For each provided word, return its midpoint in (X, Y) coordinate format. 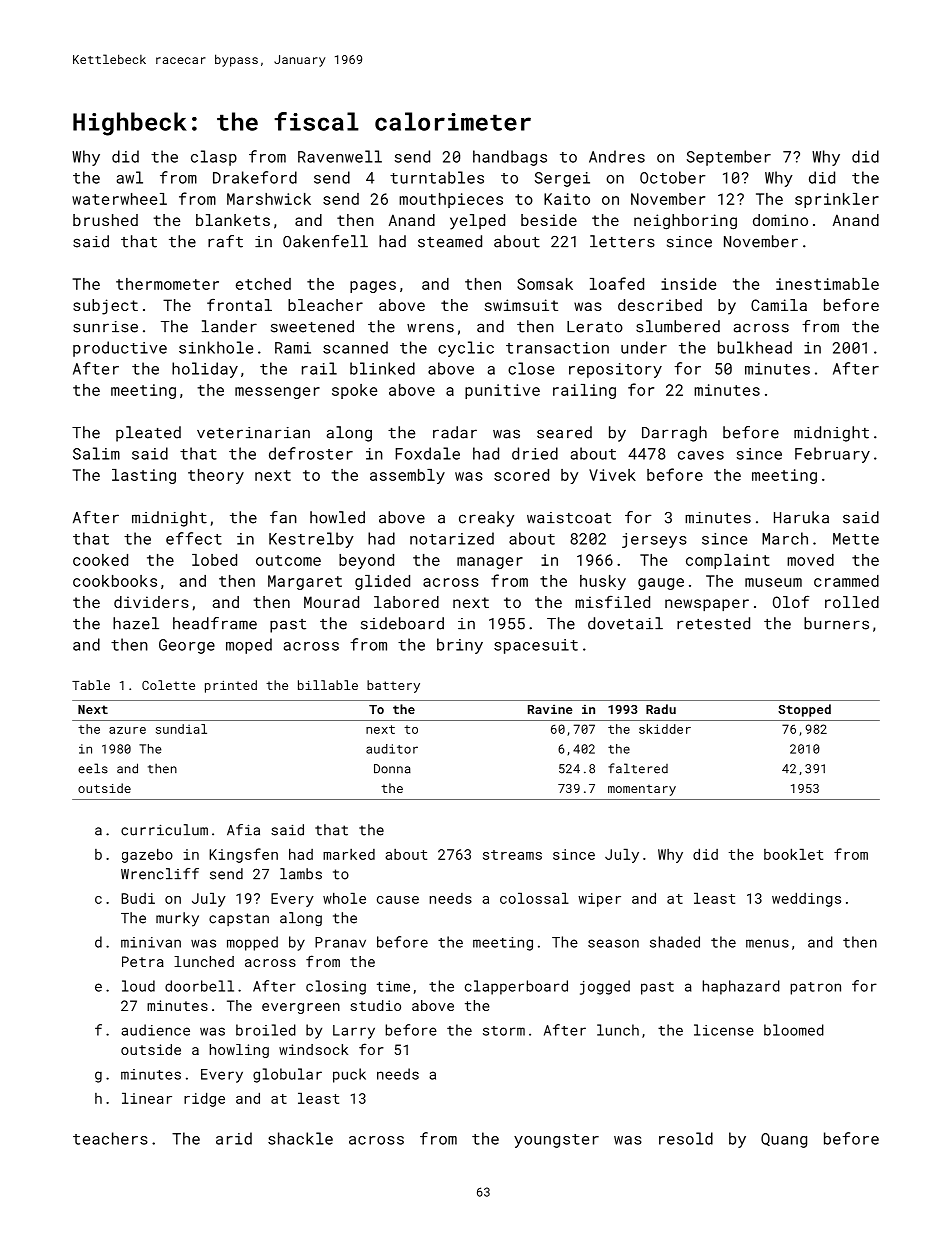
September (729, 158)
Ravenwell (340, 156)
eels (93, 768)
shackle (300, 1138)
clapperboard (516, 987)
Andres (617, 156)
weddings (806, 899)
